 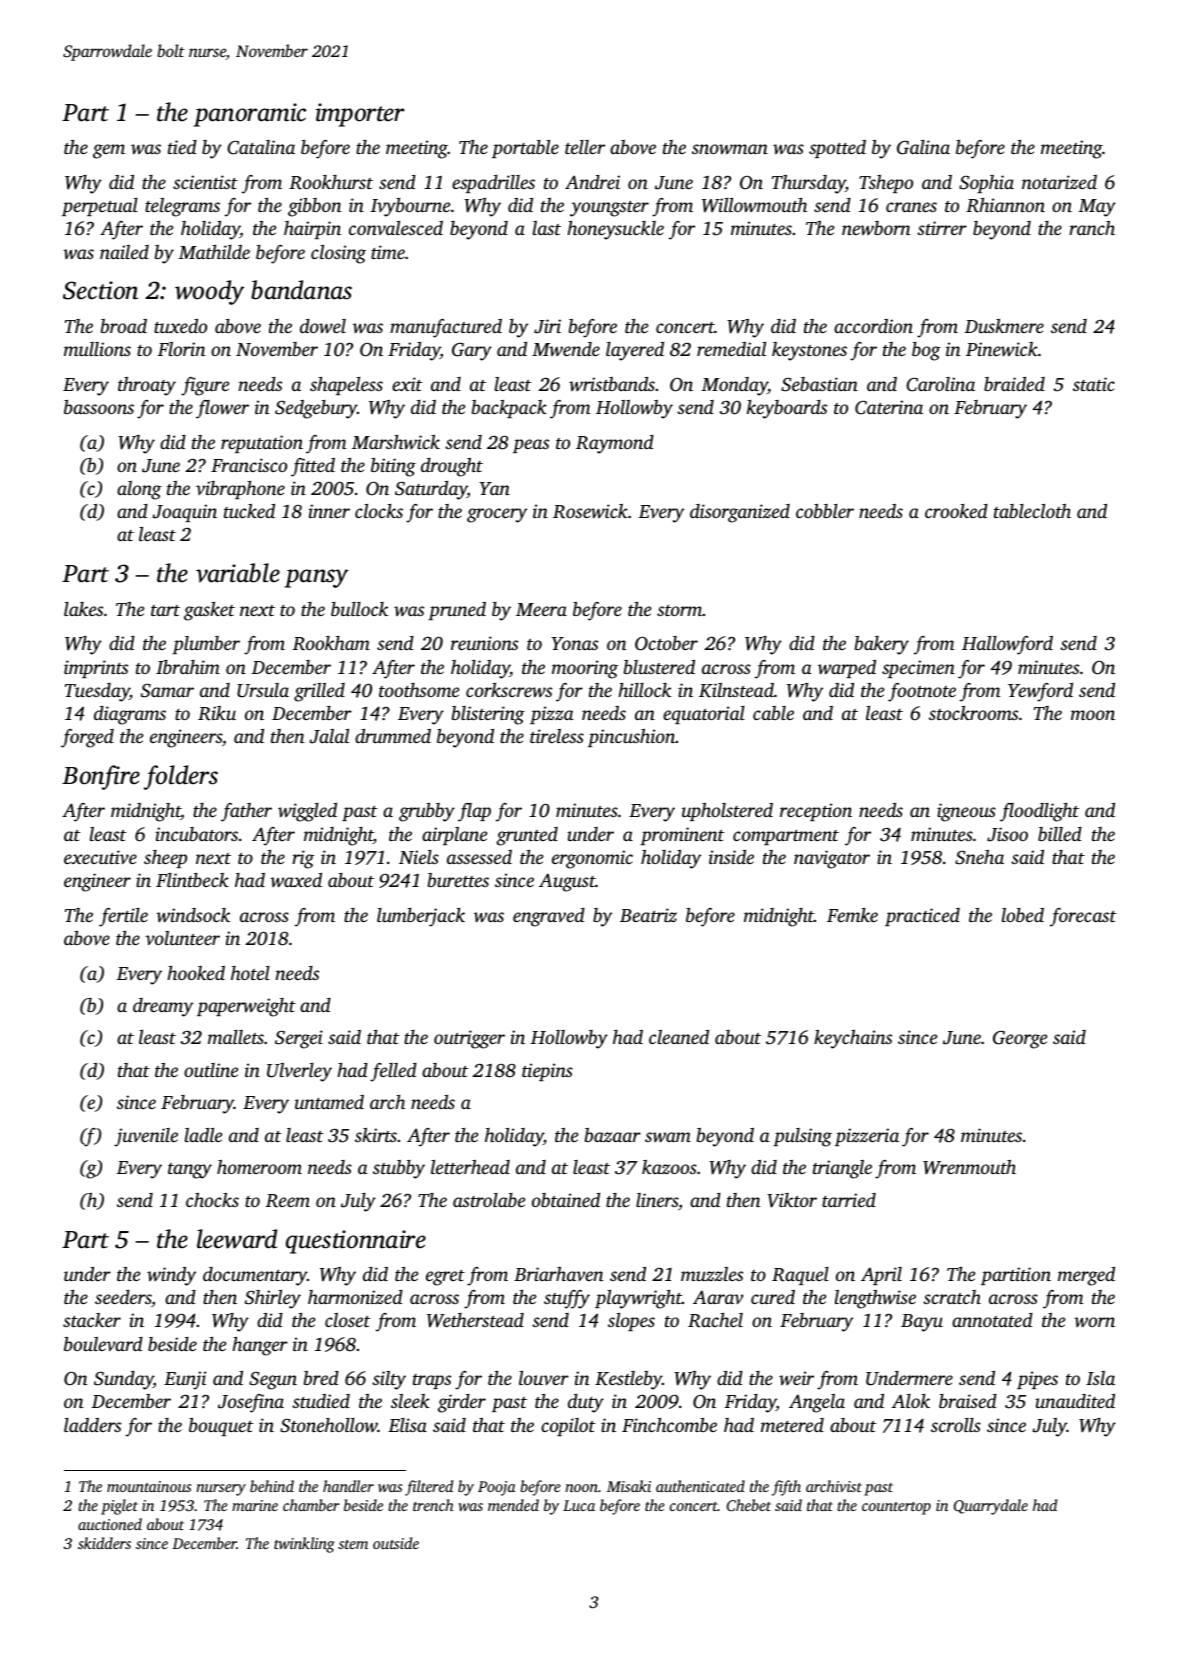 I want to click on panoramic, so click(x=250, y=115).
